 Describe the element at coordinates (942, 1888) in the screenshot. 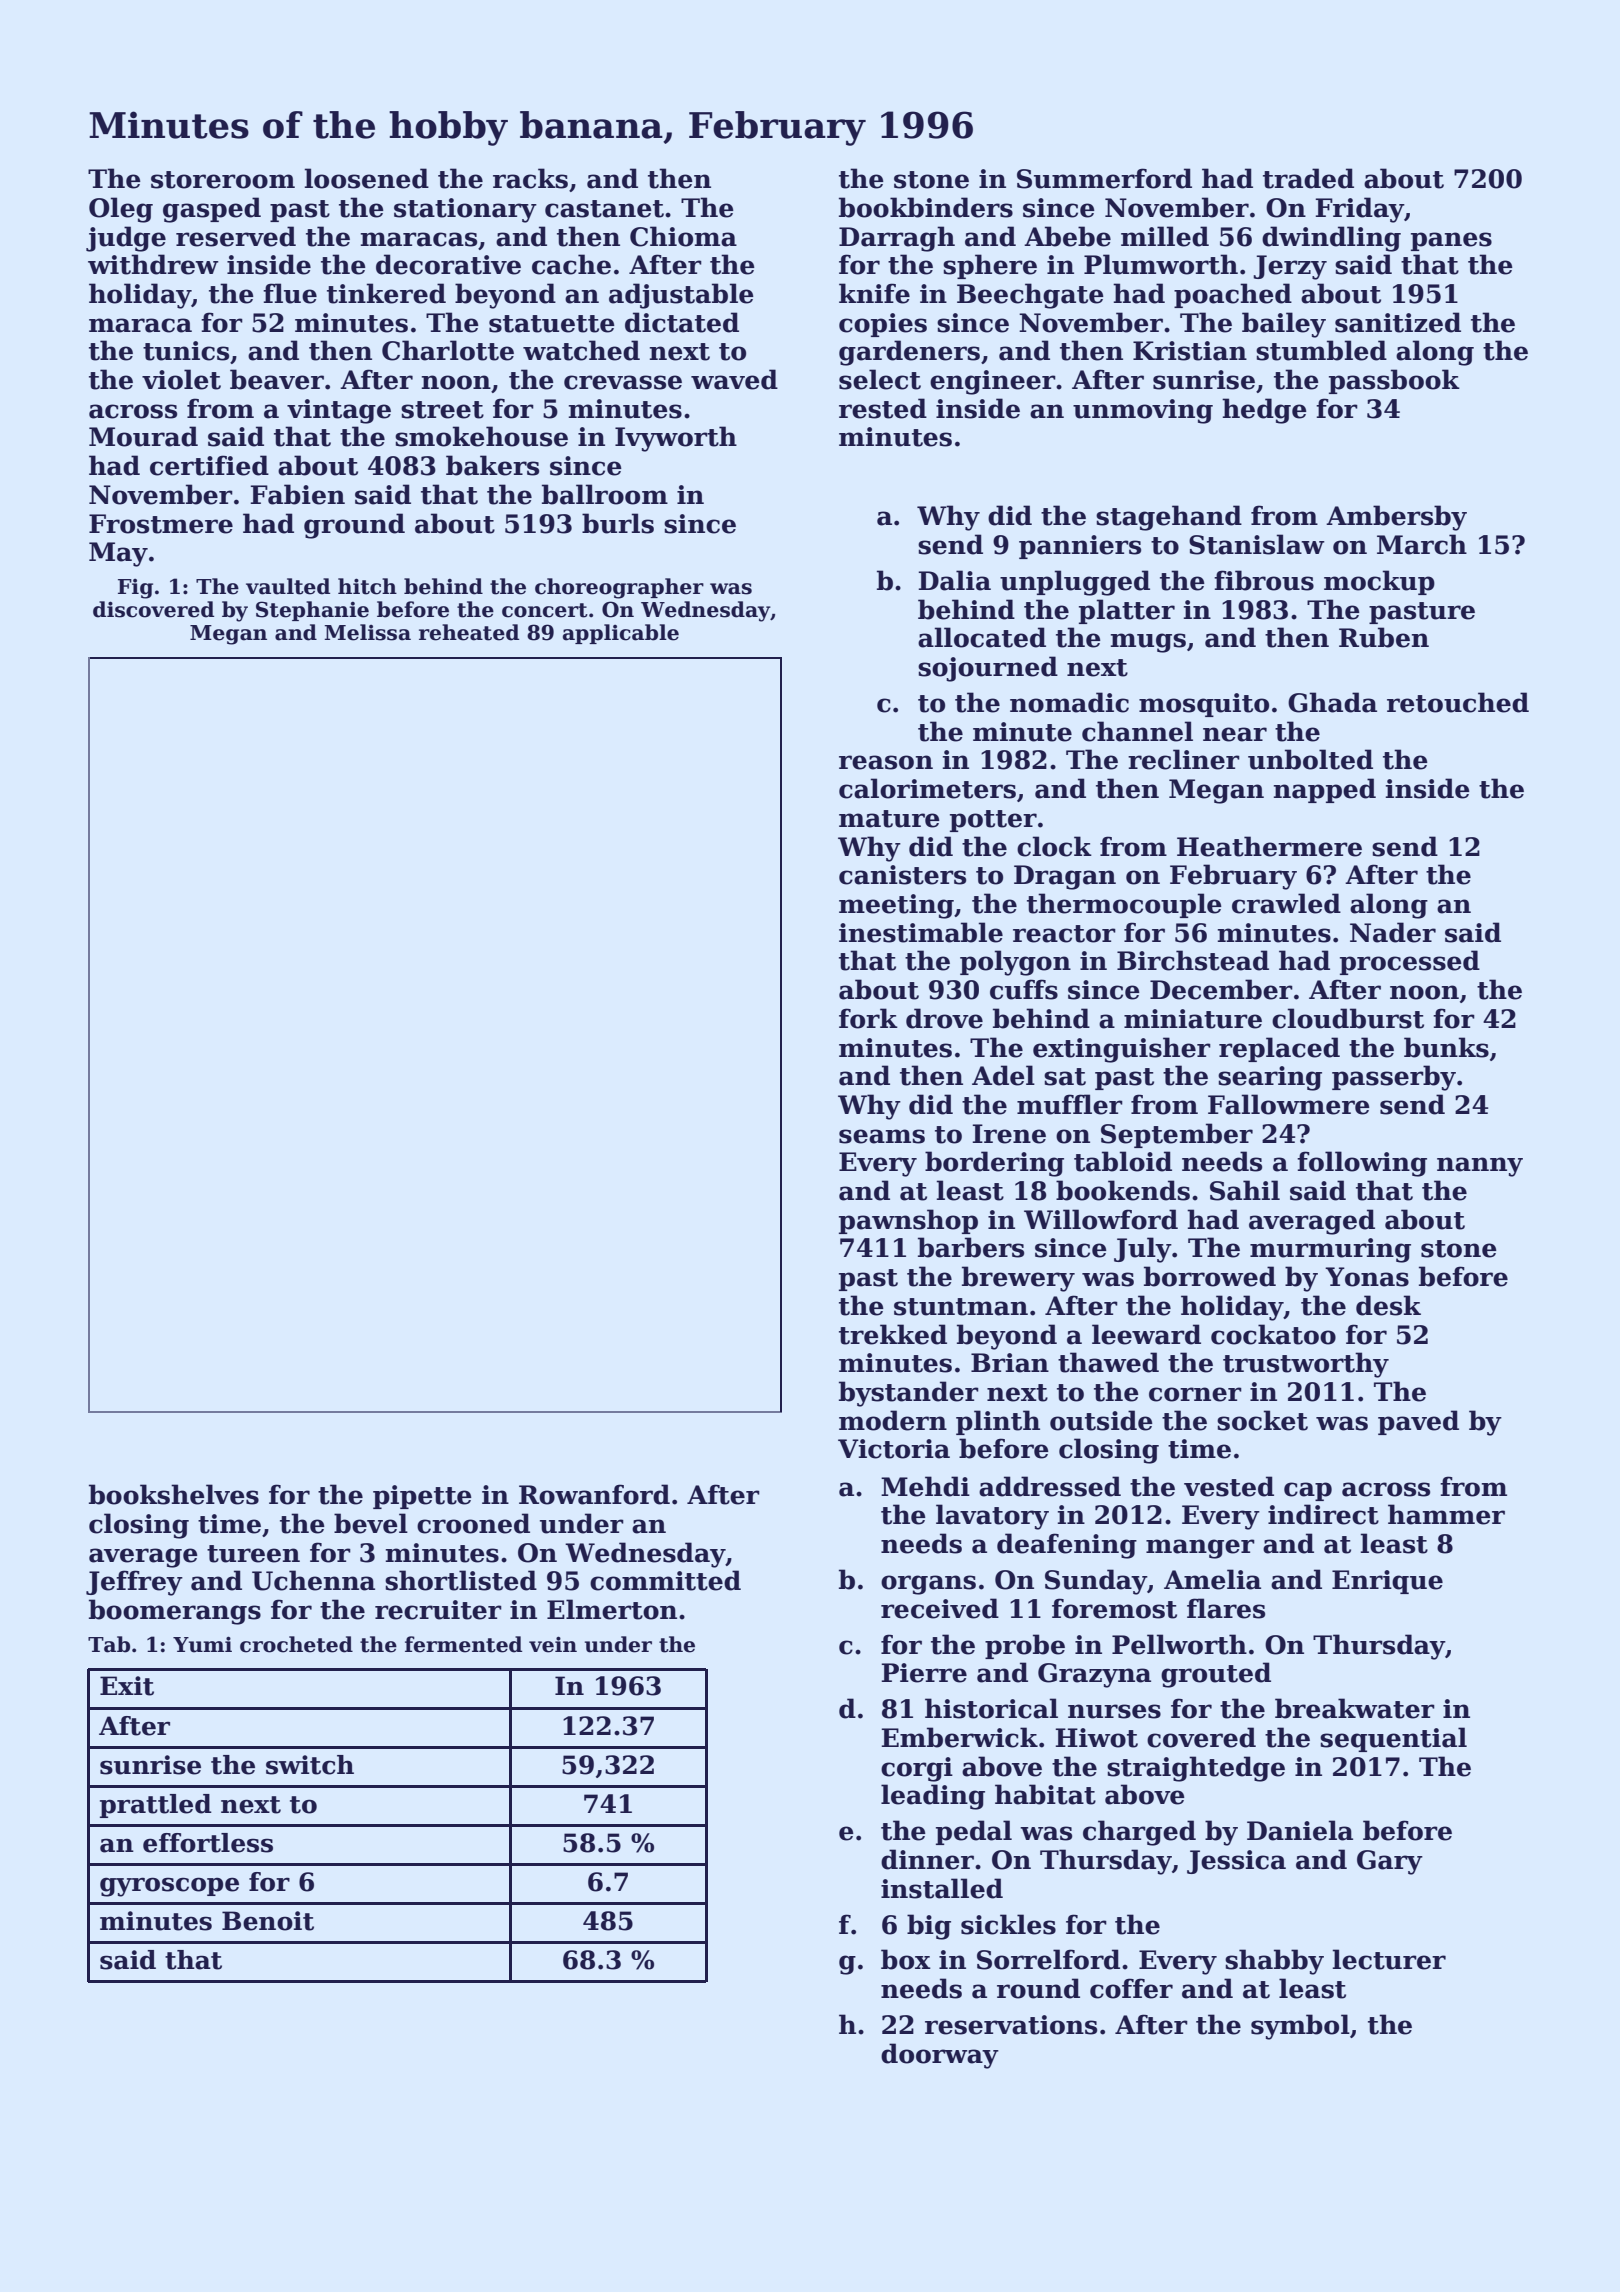

I see `installed` at that location.
